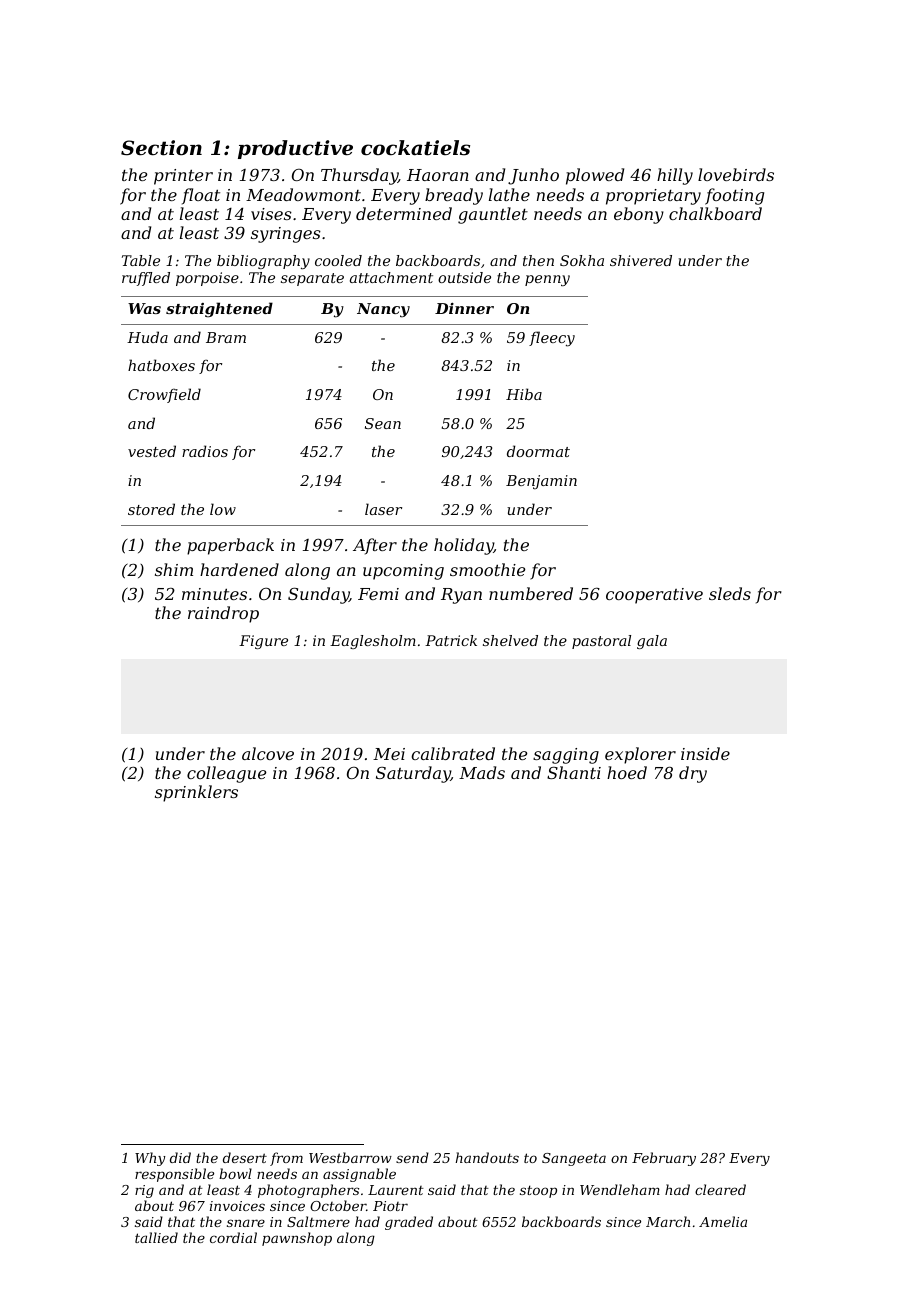 The image size is (908, 1316). What do you see at coordinates (693, 774) in the screenshot?
I see `dry` at bounding box center [693, 774].
